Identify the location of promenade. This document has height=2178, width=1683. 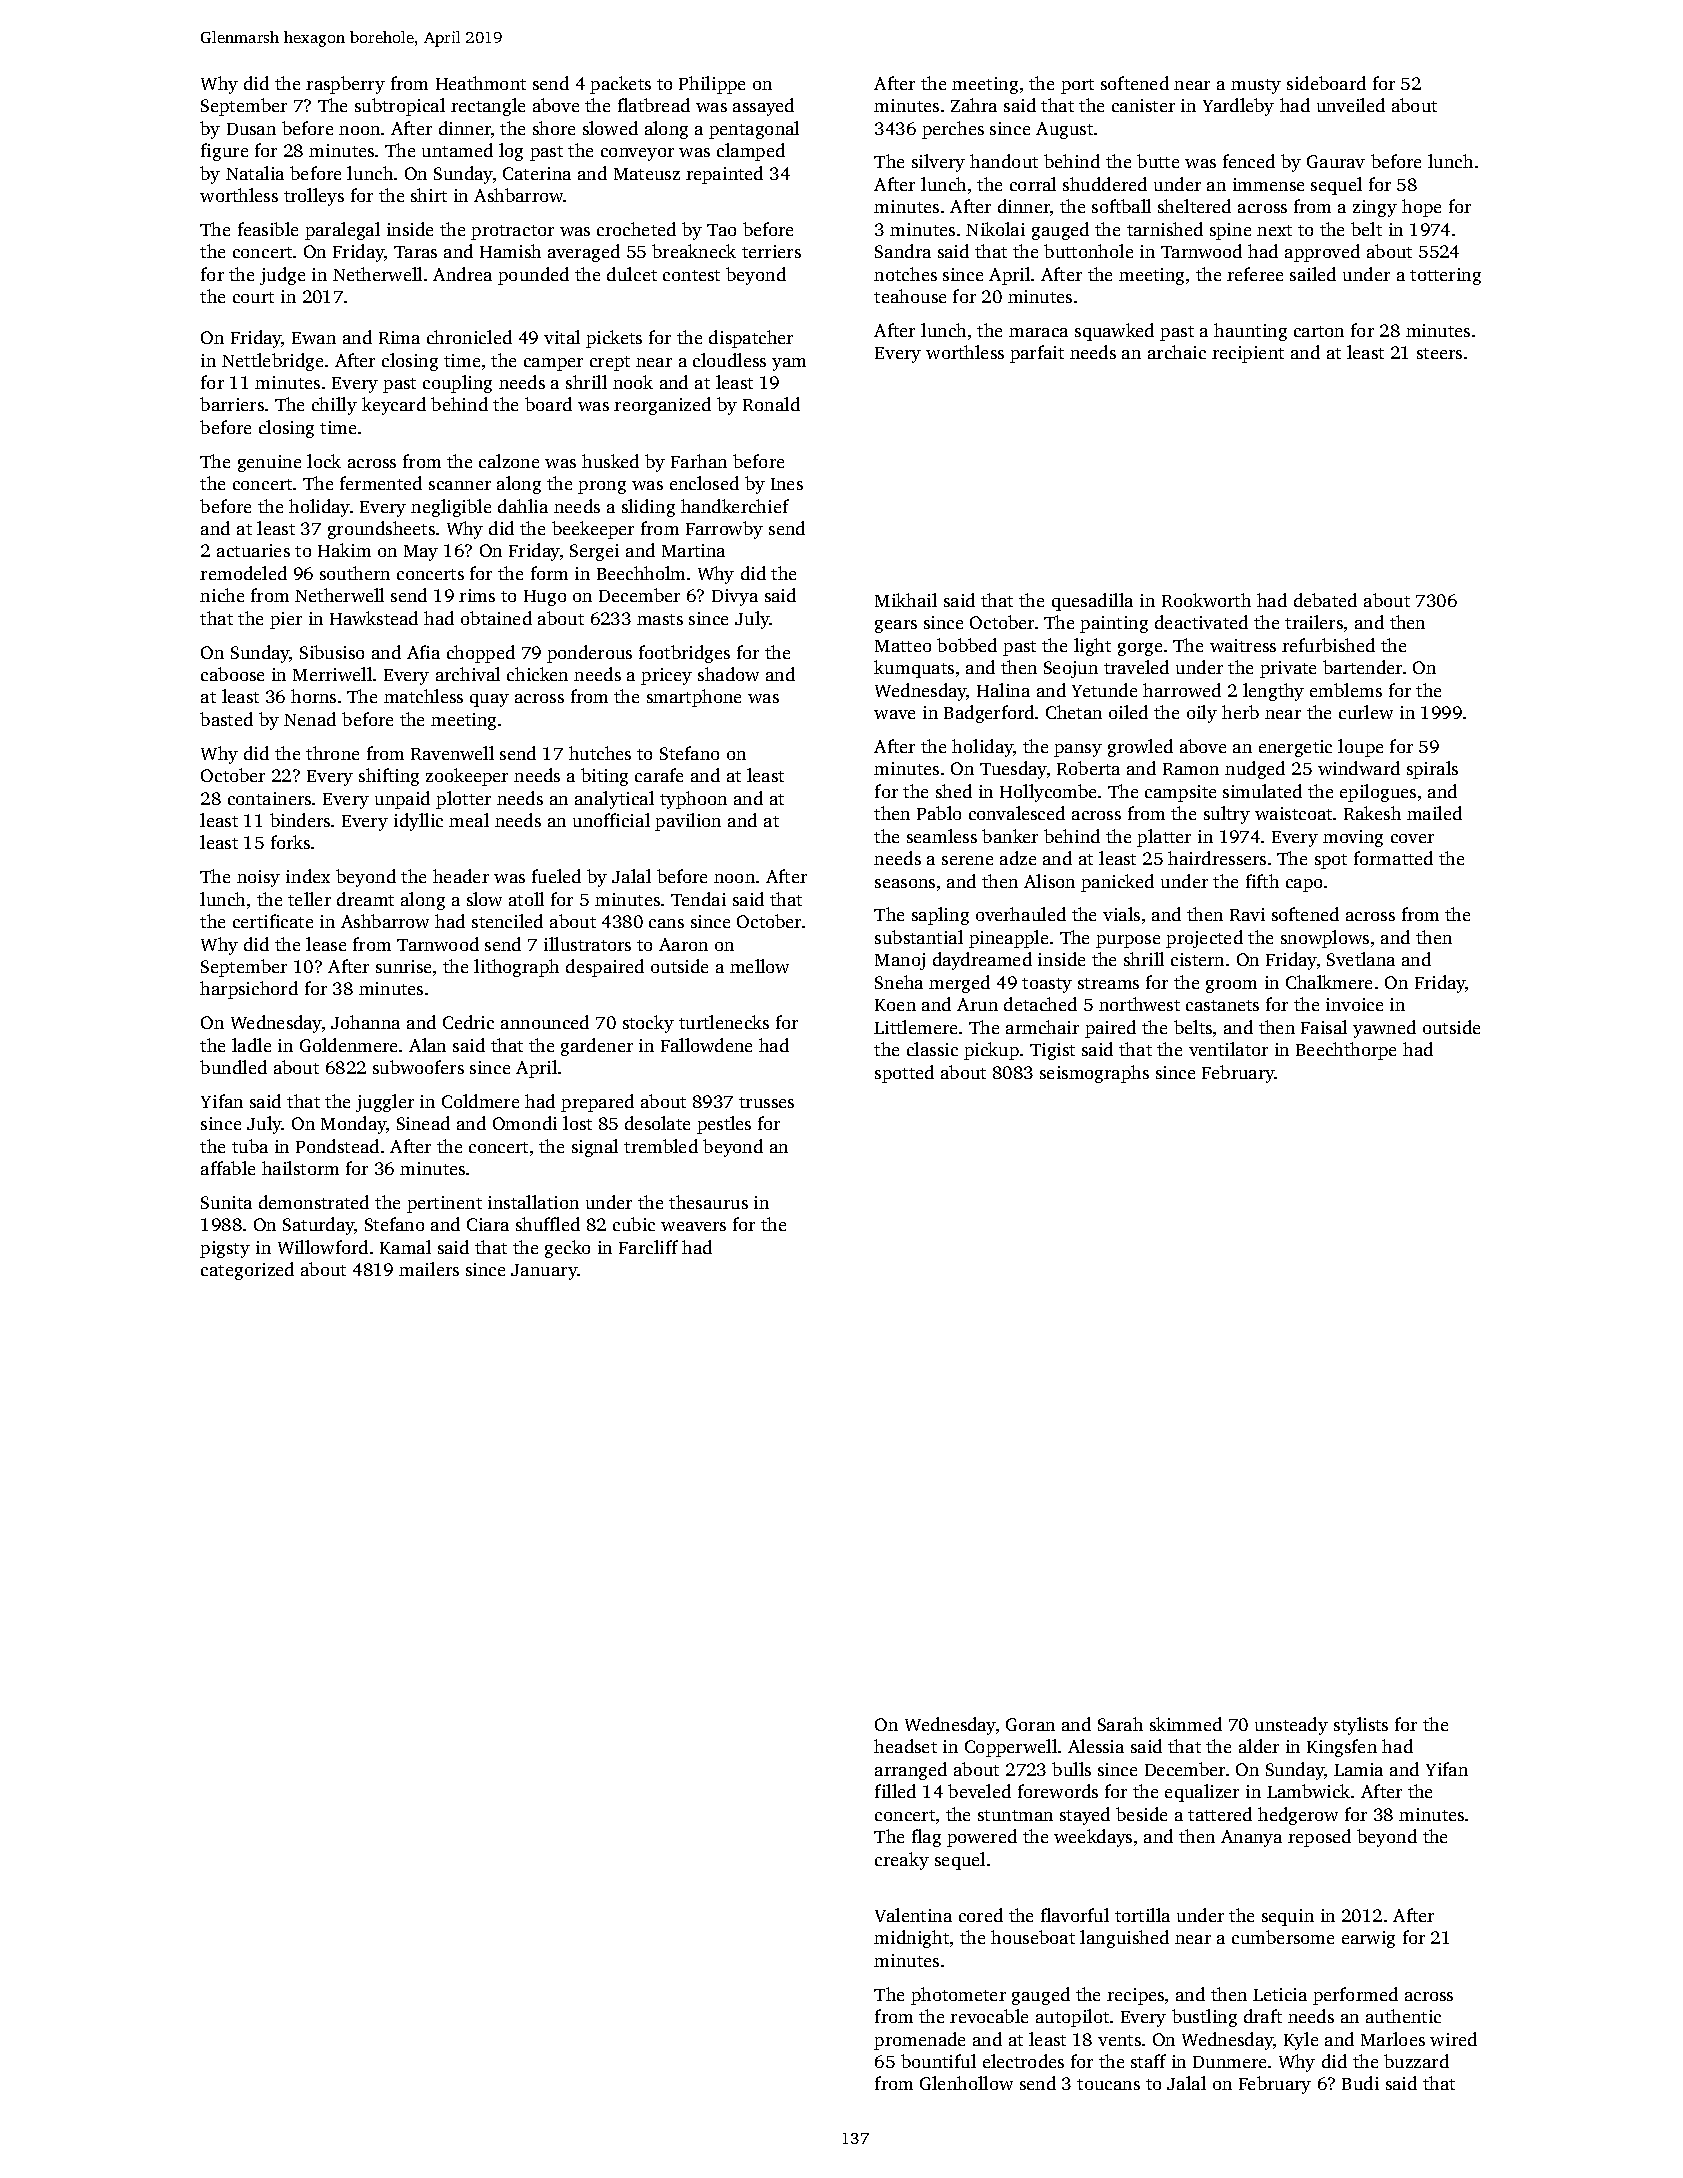
(919, 2041).
